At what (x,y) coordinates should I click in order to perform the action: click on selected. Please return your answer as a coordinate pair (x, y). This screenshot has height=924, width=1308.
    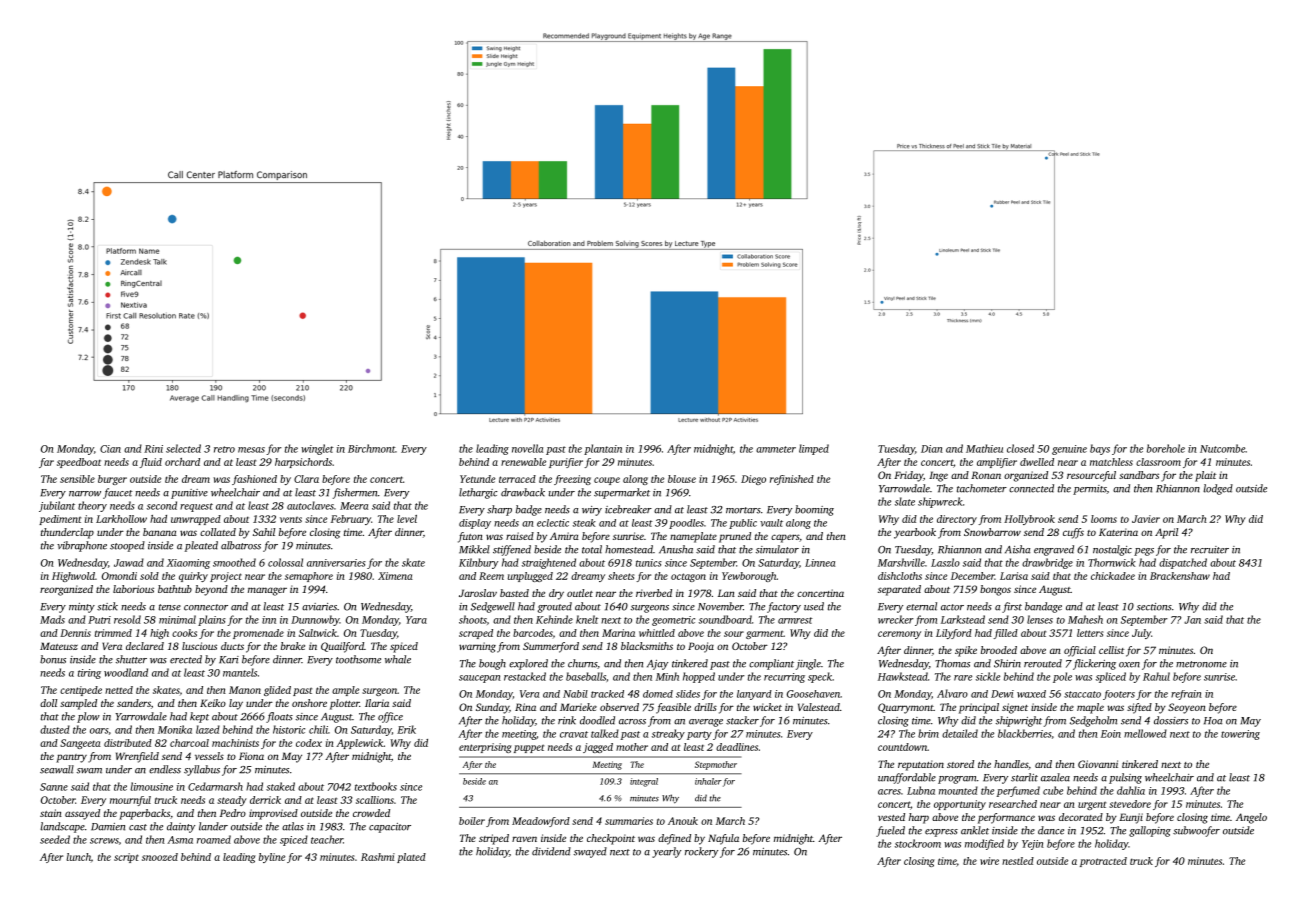
    Looking at the image, I should click on (183, 448).
